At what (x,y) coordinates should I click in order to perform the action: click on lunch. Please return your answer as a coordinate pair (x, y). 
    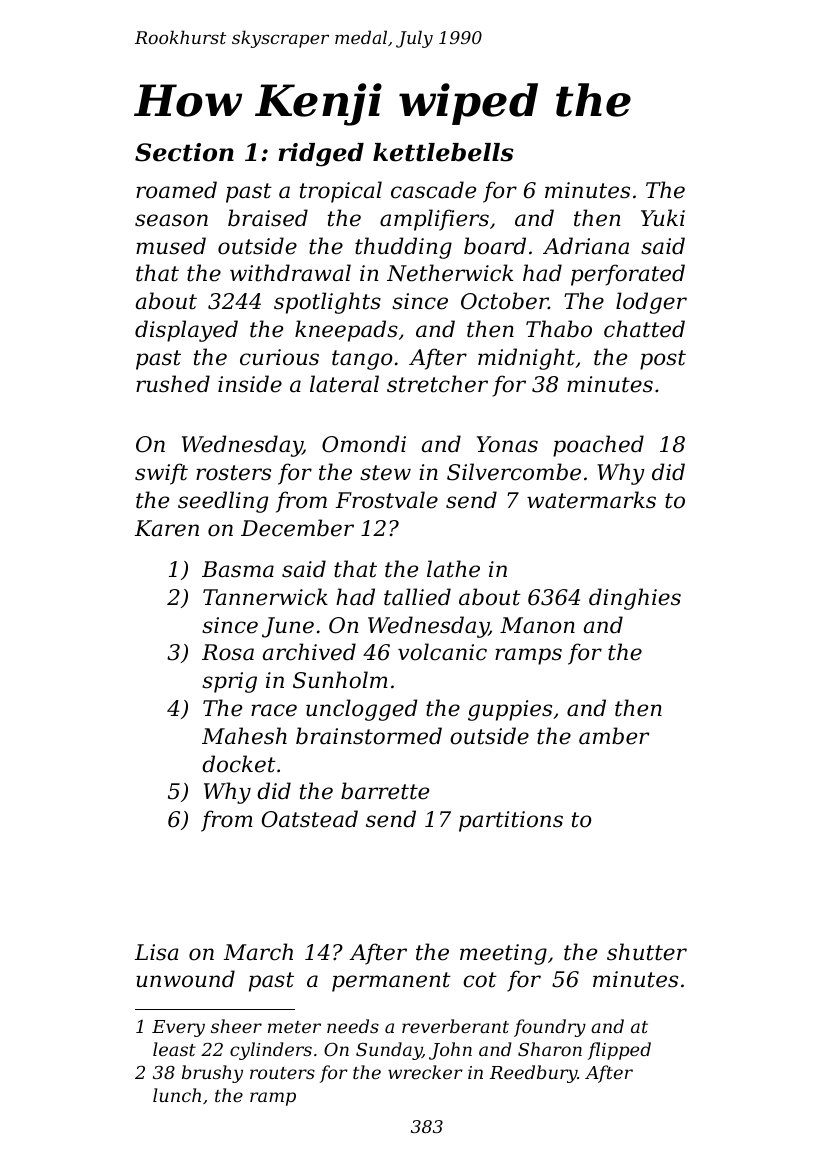
    Looking at the image, I should click on (177, 1095).
